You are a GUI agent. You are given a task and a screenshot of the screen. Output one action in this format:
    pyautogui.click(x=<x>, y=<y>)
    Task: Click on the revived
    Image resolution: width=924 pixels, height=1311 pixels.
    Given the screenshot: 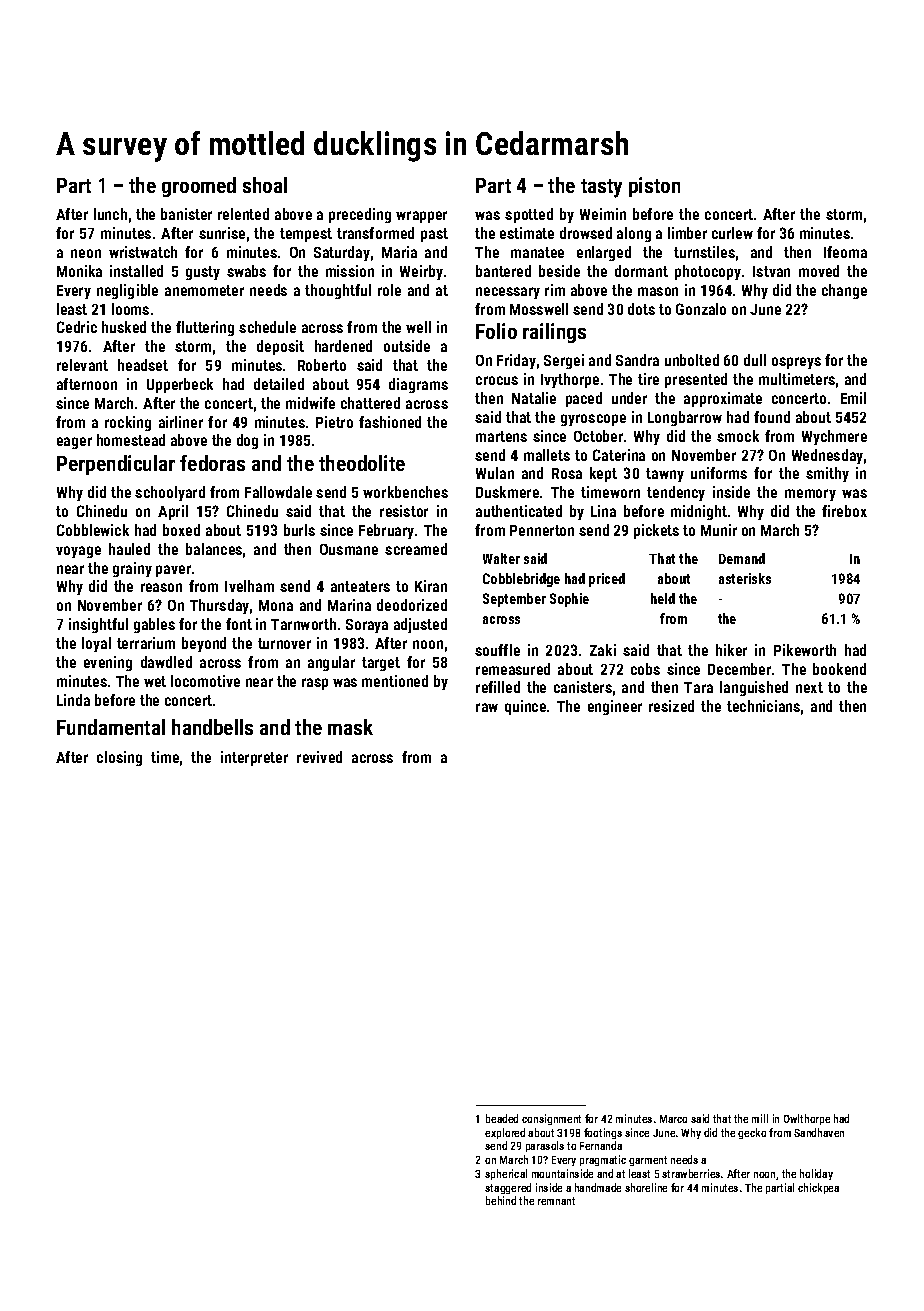 What is the action you would take?
    pyautogui.click(x=319, y=757)
